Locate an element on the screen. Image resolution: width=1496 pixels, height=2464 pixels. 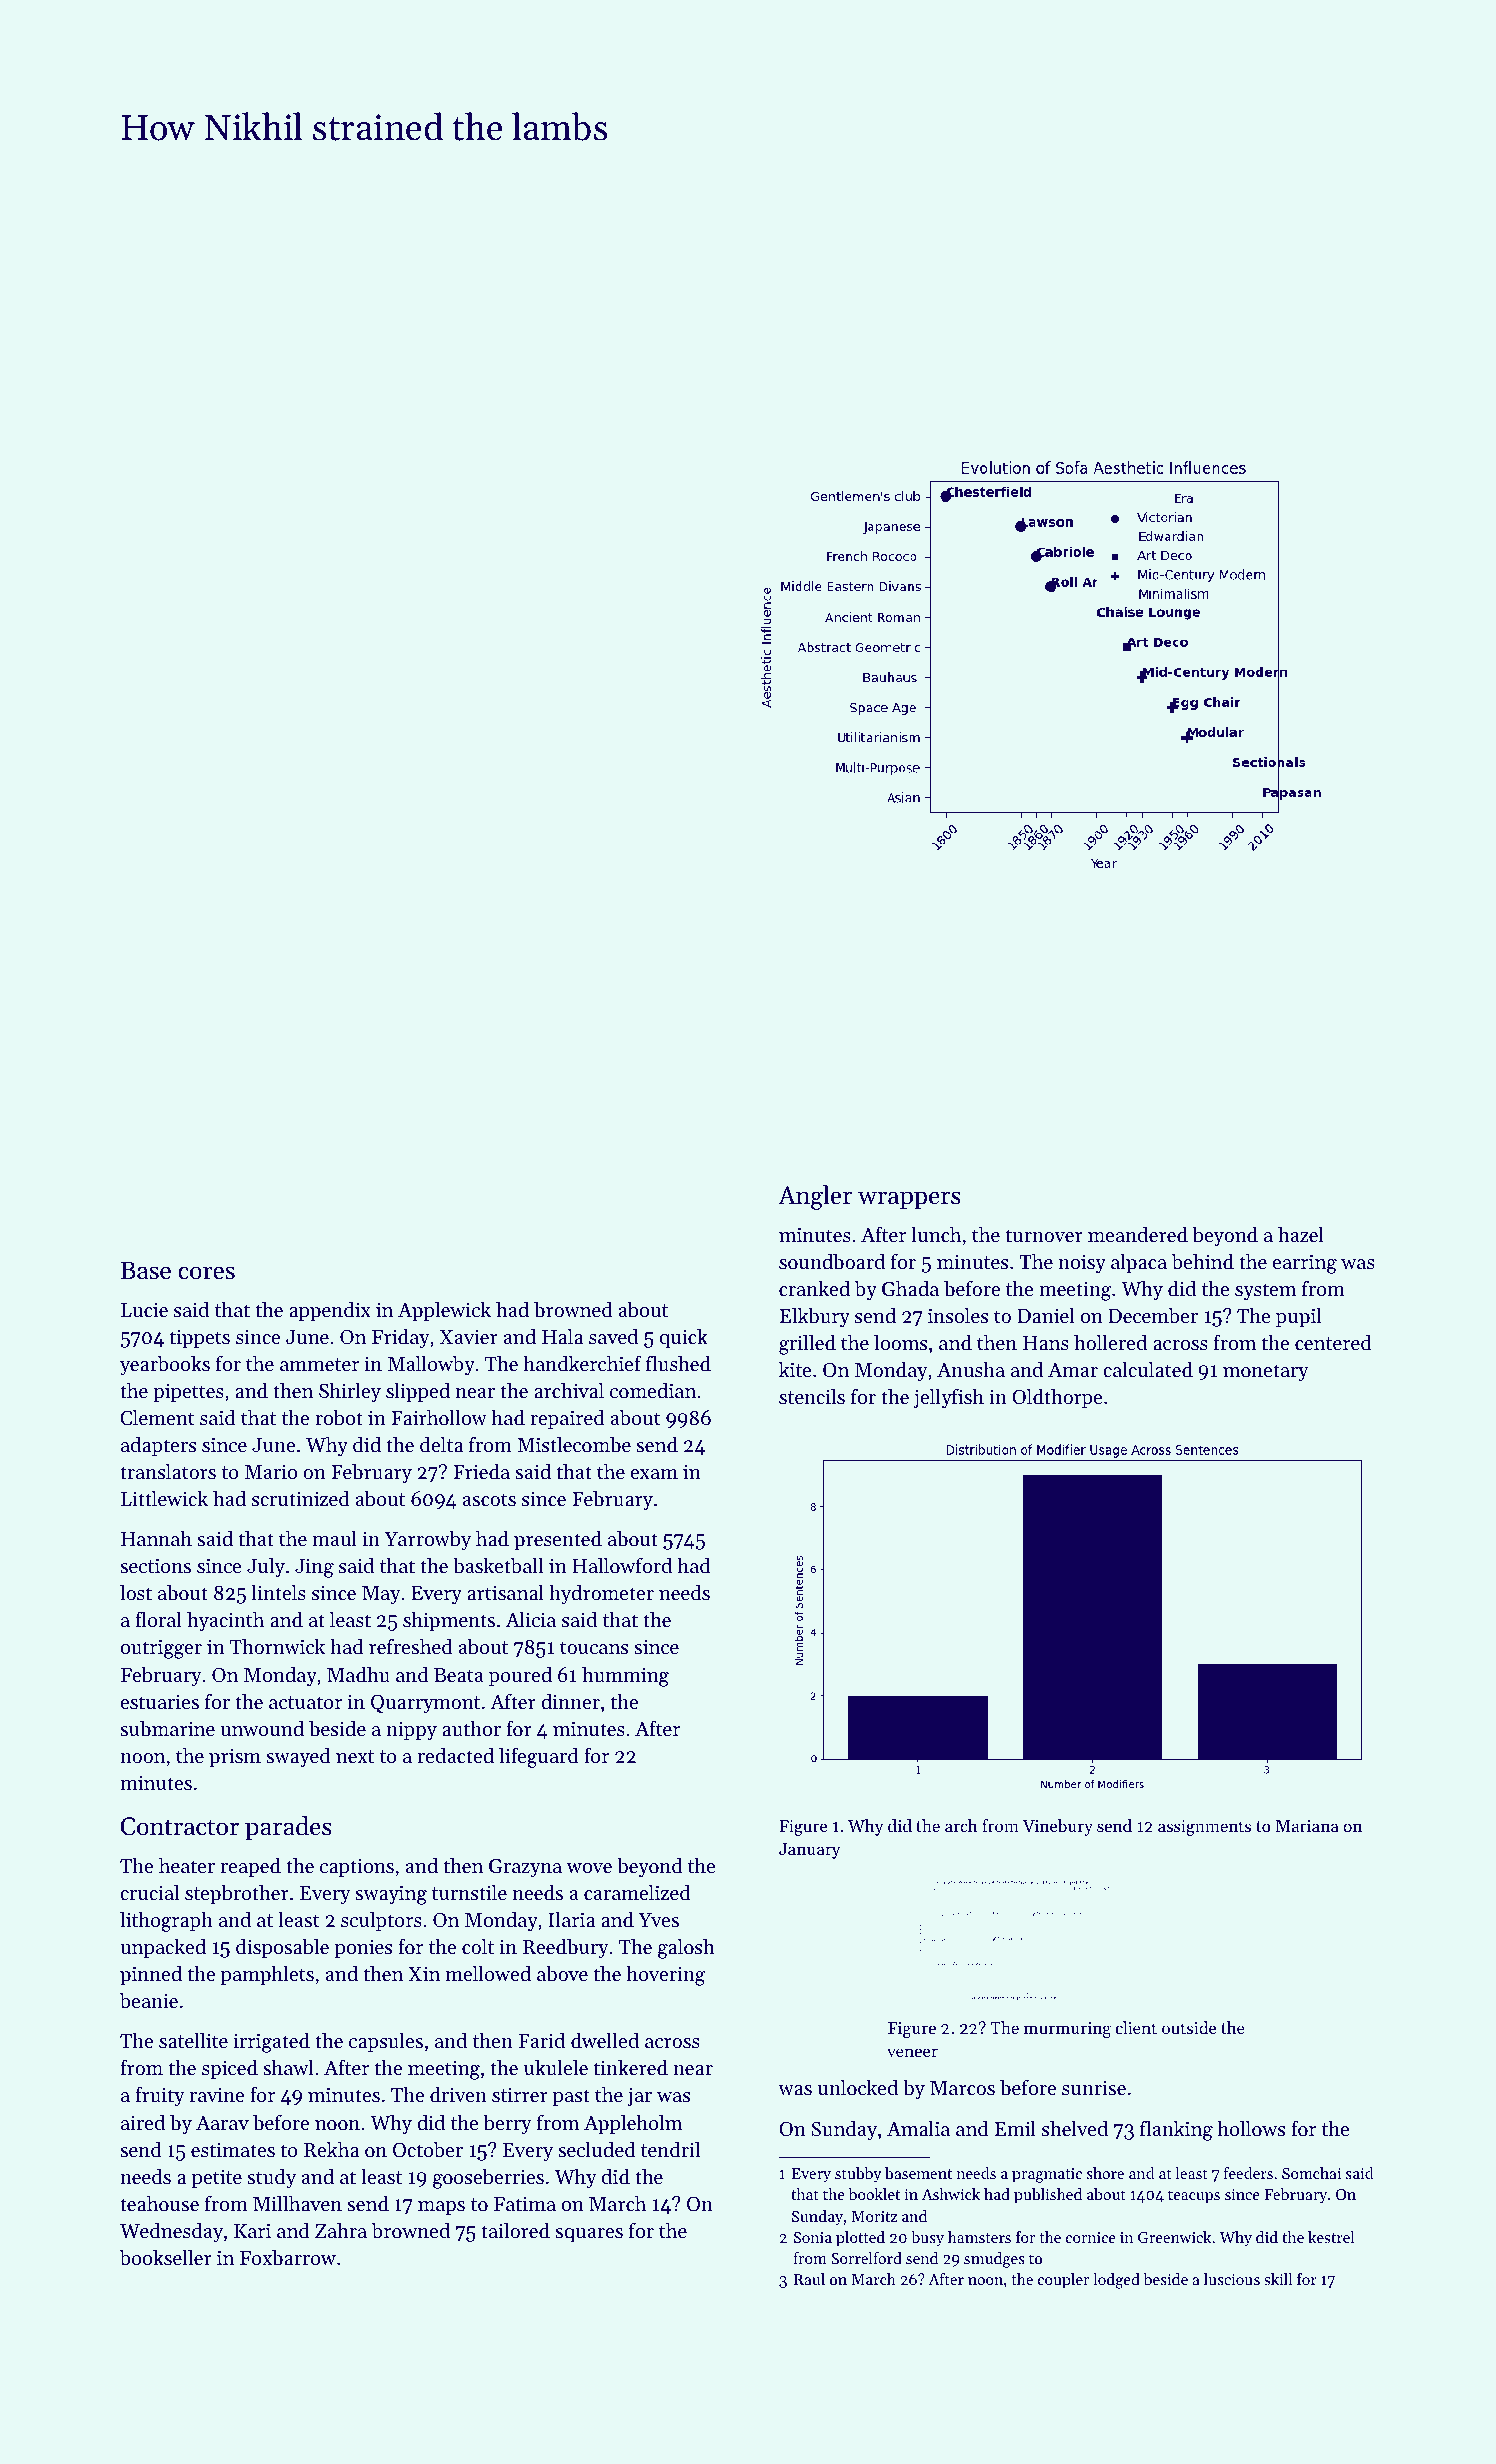
Angler is located at coordinates (815, 1197).
